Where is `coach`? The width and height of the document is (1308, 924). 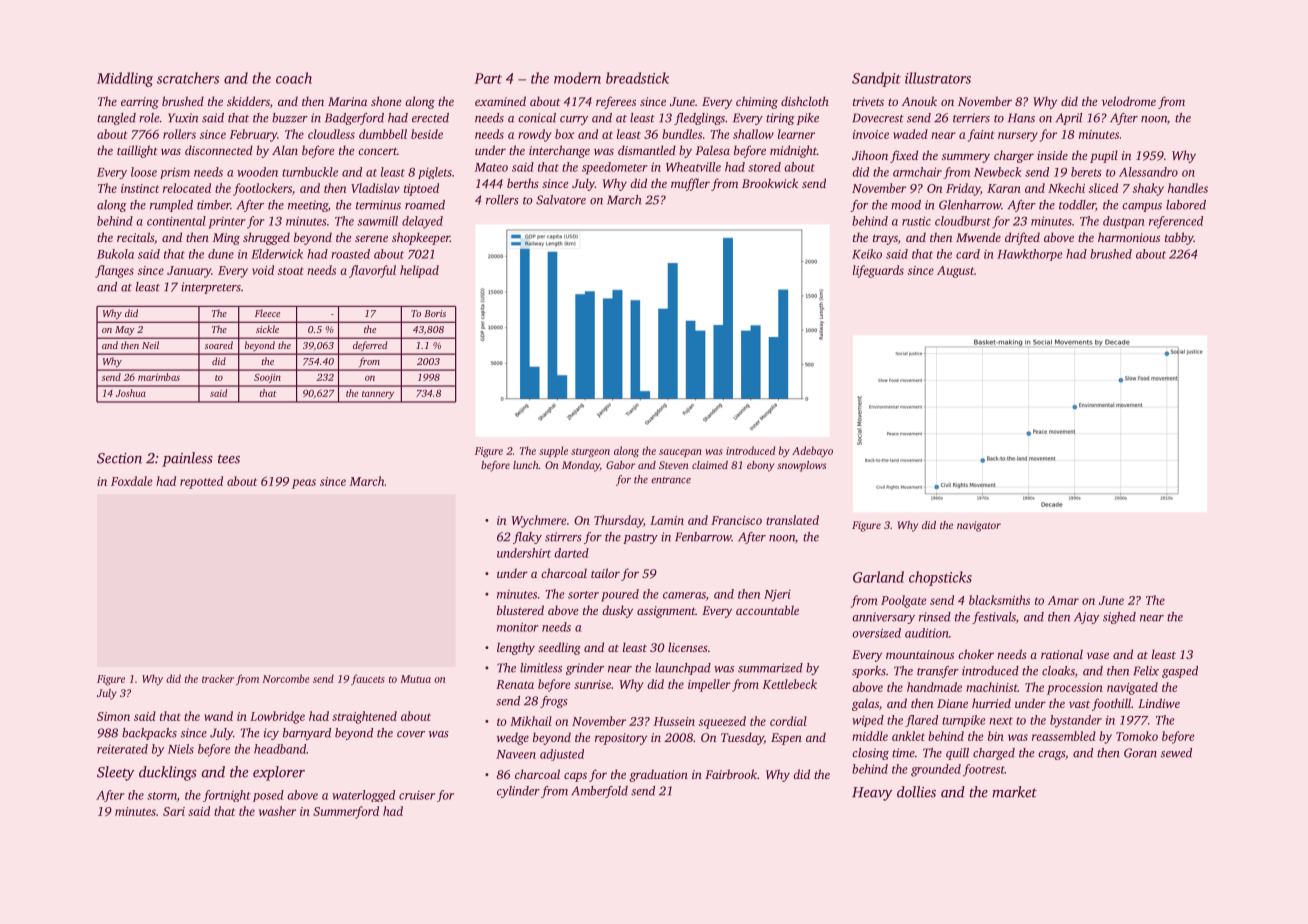 coach is located at coordinates (294, 78).
